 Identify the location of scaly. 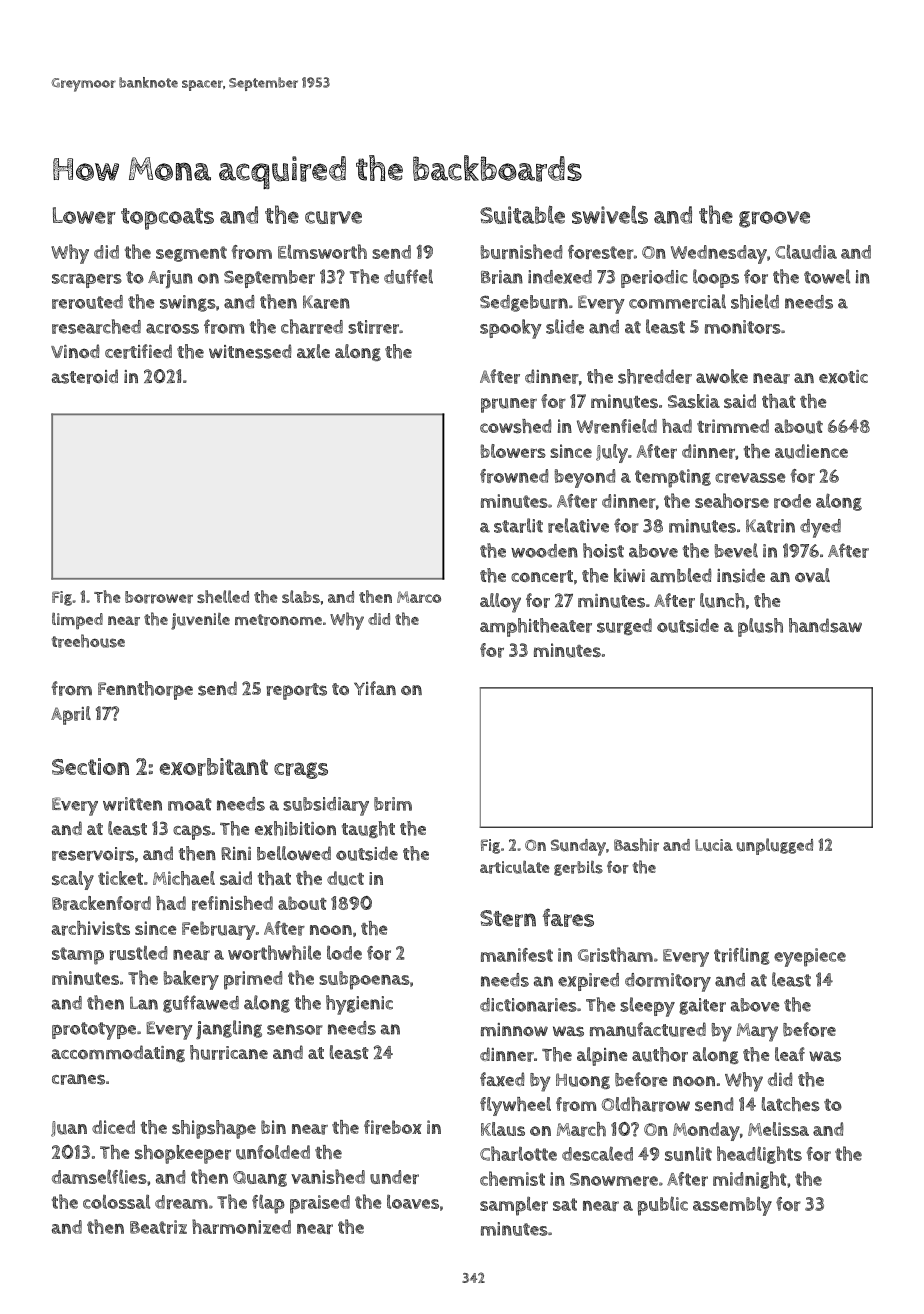
(73, 880).
